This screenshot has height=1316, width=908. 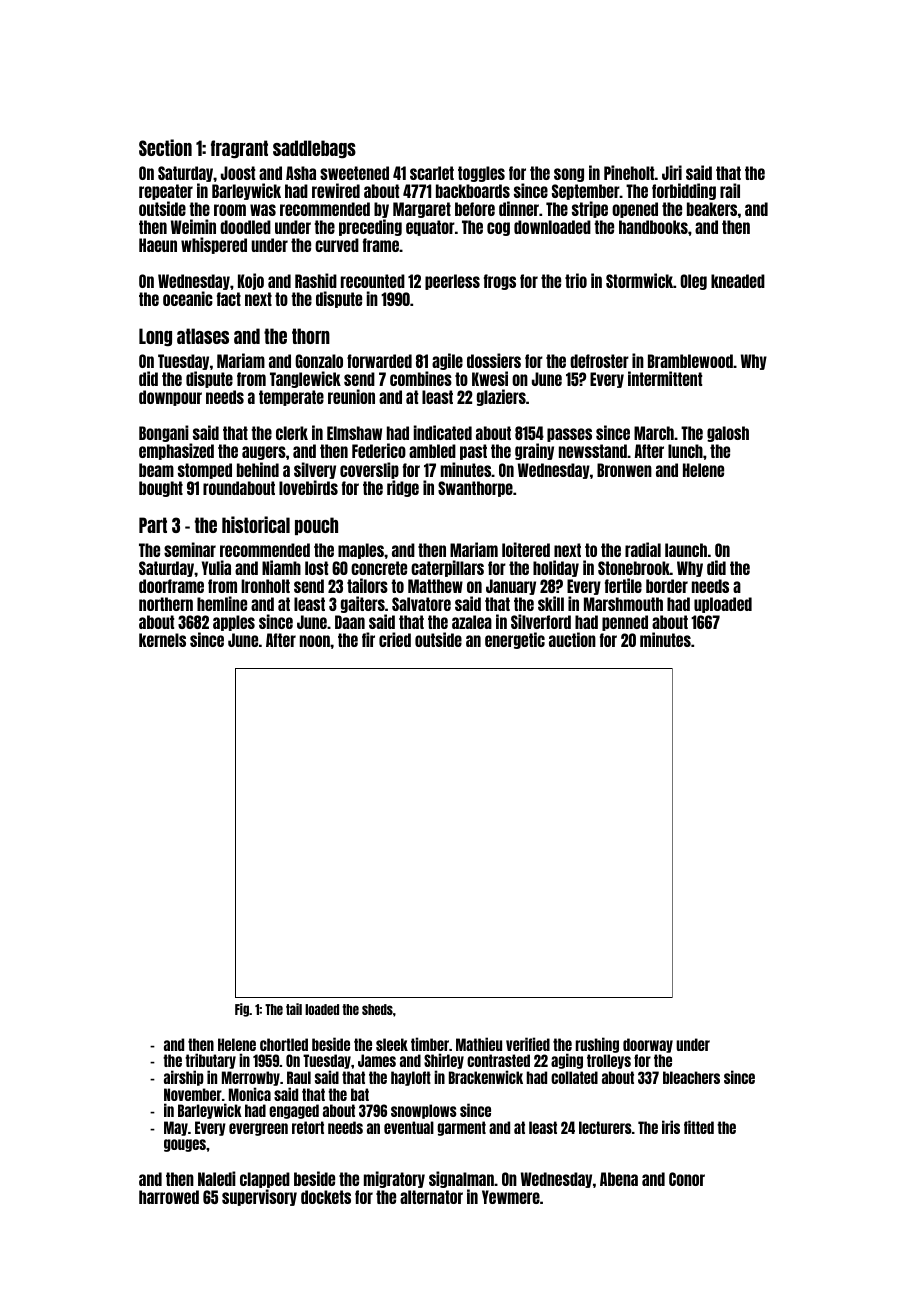 I want to click on galosh, so click(x=728, y=434).
